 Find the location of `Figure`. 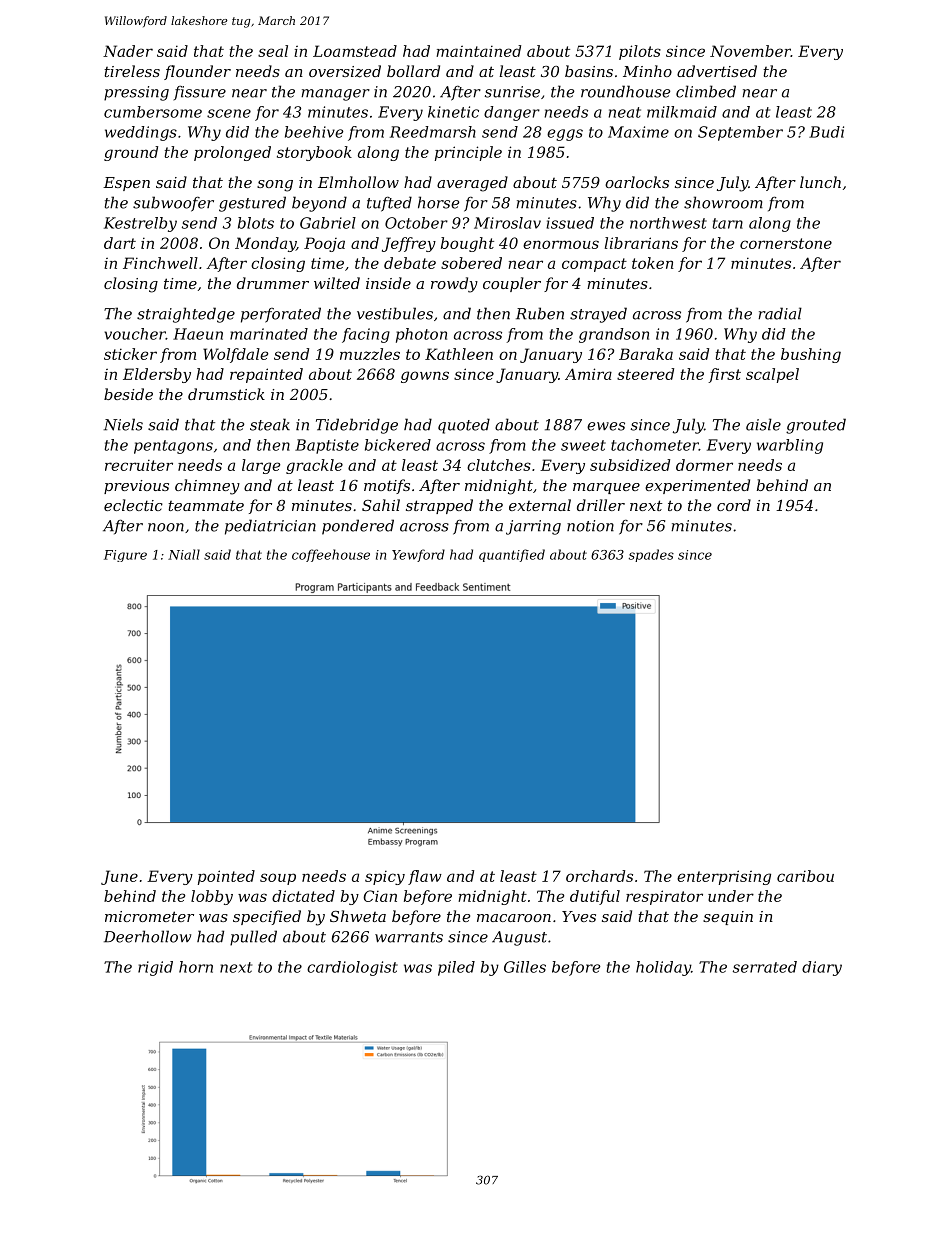

Figure is located at coordinates (125, 556).
